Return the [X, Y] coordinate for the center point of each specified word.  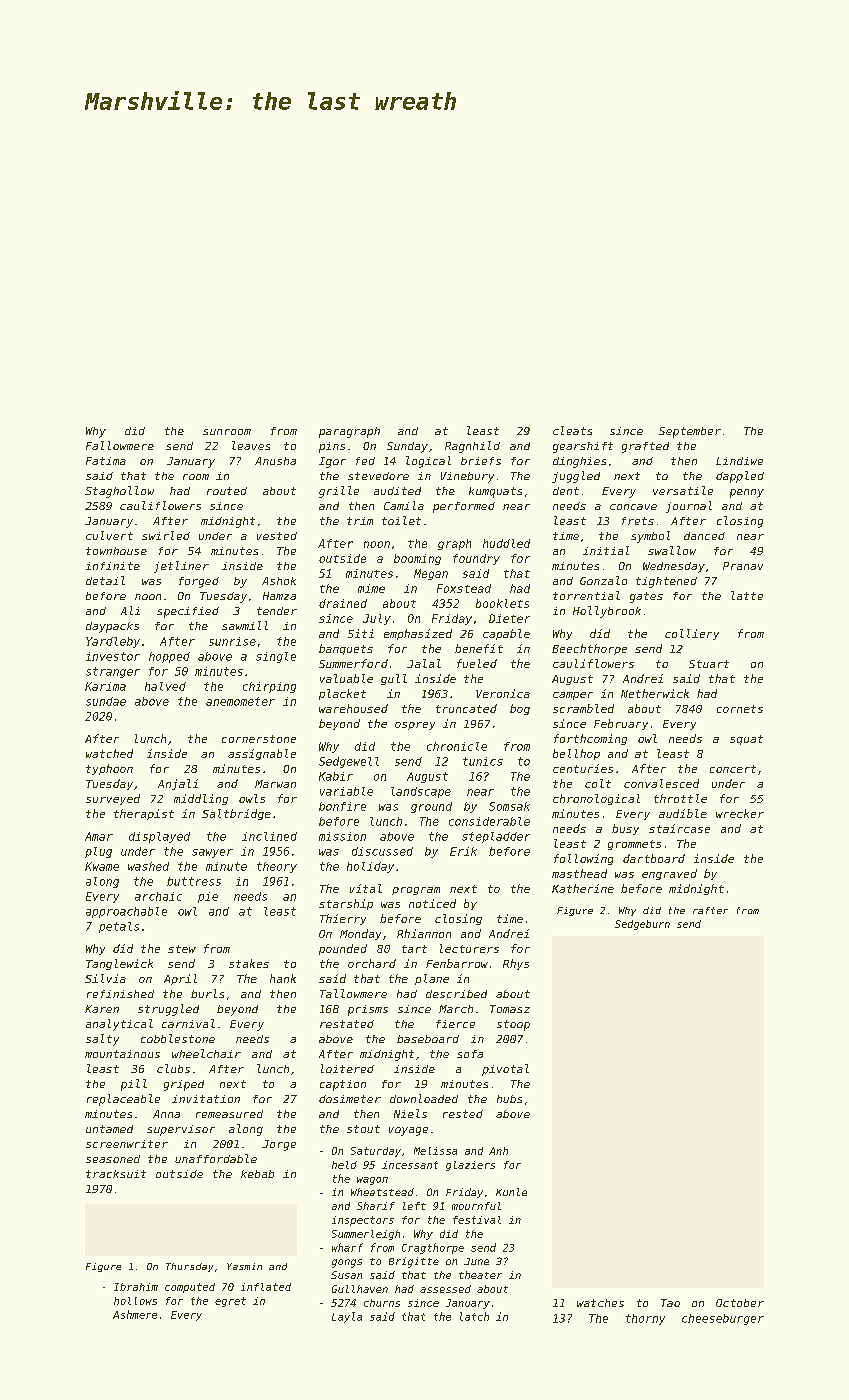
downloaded [424, 1098]
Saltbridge [236, 814]
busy [625, 829]
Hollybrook [607, 612]
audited [397, 491]
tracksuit [116, 1174]
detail [105, 580]
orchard [372, 963]
